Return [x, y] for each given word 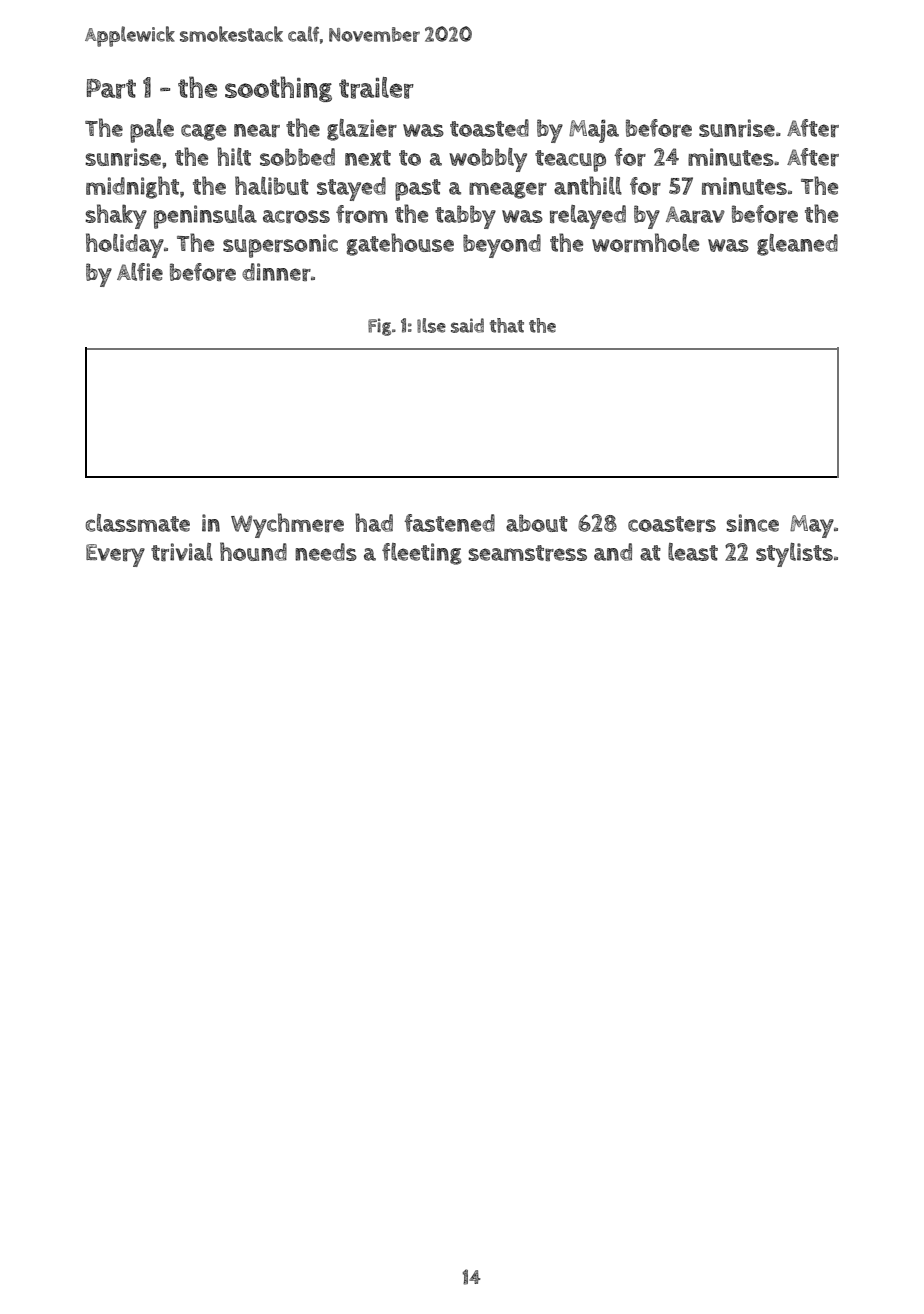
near [257, 130]
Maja [594, 131]
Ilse [431, 325]
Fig [379, 327]
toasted [489, 128]
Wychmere [287, 525]
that [507, 325]
